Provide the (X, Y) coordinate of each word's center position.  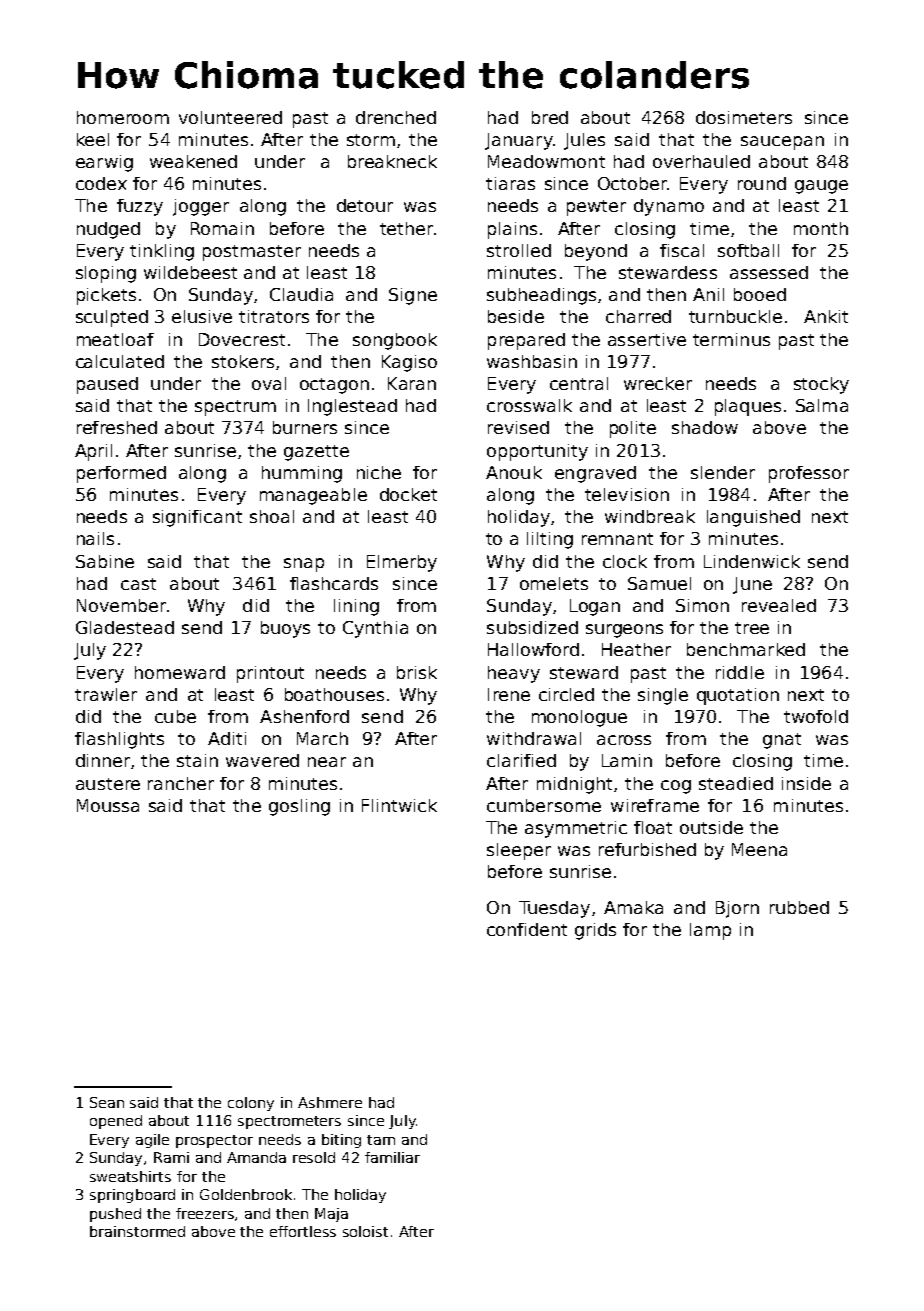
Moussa (108, 805)
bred (550, 117)
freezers (205, 1213)
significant (197, 518)
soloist (365, 1231)
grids (595, 931)
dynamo (669, 207)
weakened (193, 161)
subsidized (532, 627)
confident (527, 929)
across (624, 740)
